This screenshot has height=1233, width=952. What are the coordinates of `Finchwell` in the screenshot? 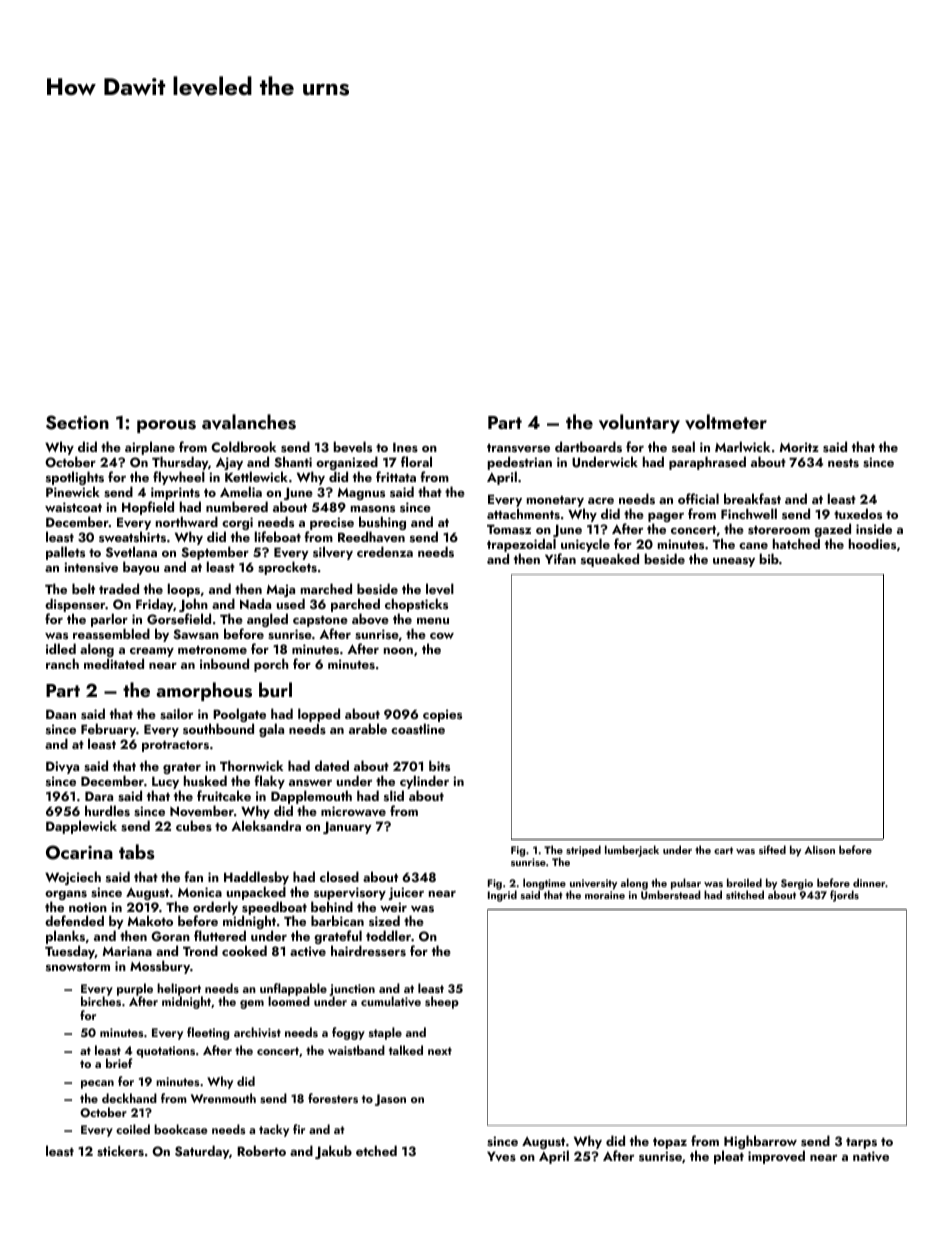 It's located at (749, 513).
